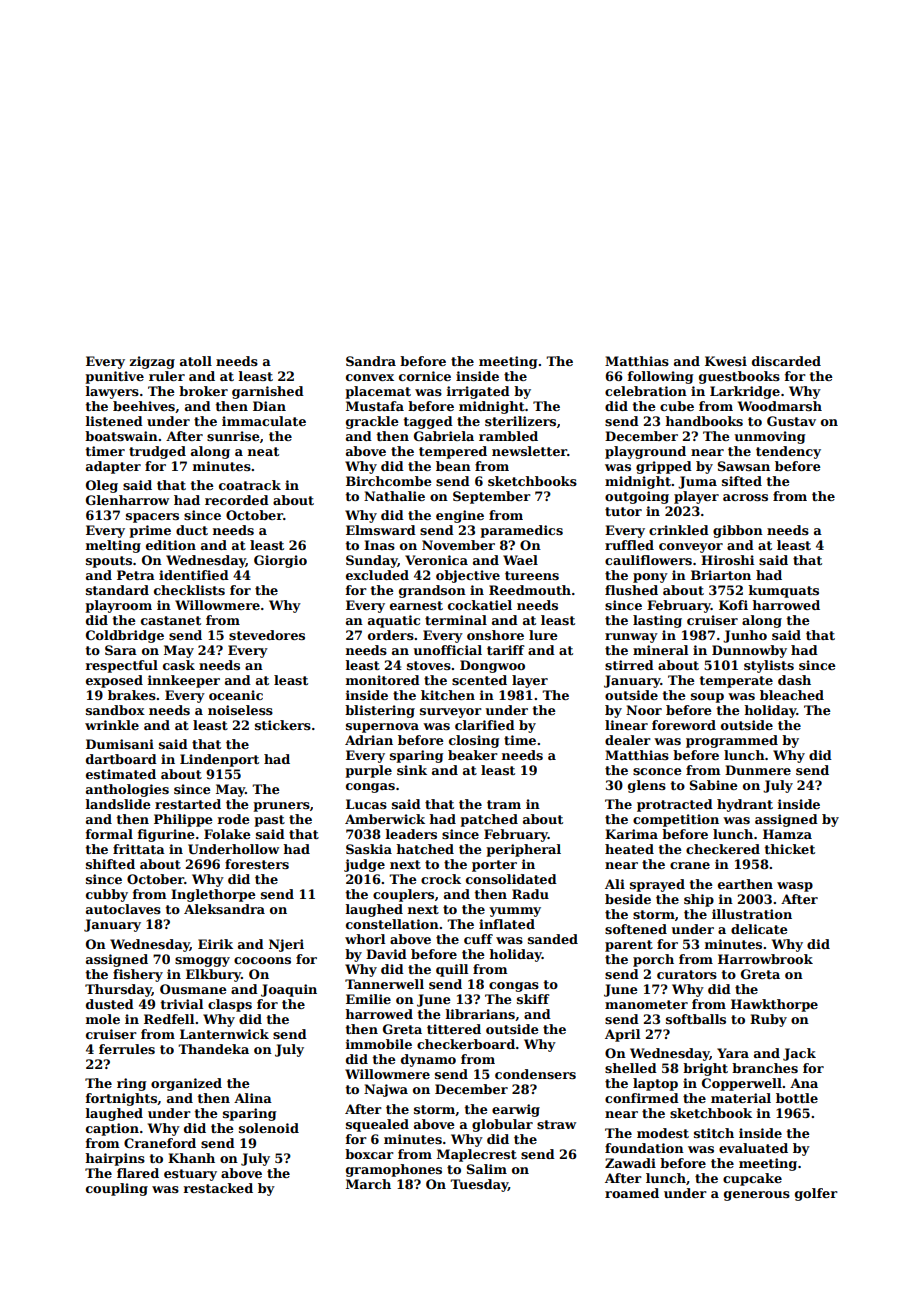  What do you see at coordinates (428, 1060) in the document?
I see `dynamo` at bounding box center [428, 1060].
